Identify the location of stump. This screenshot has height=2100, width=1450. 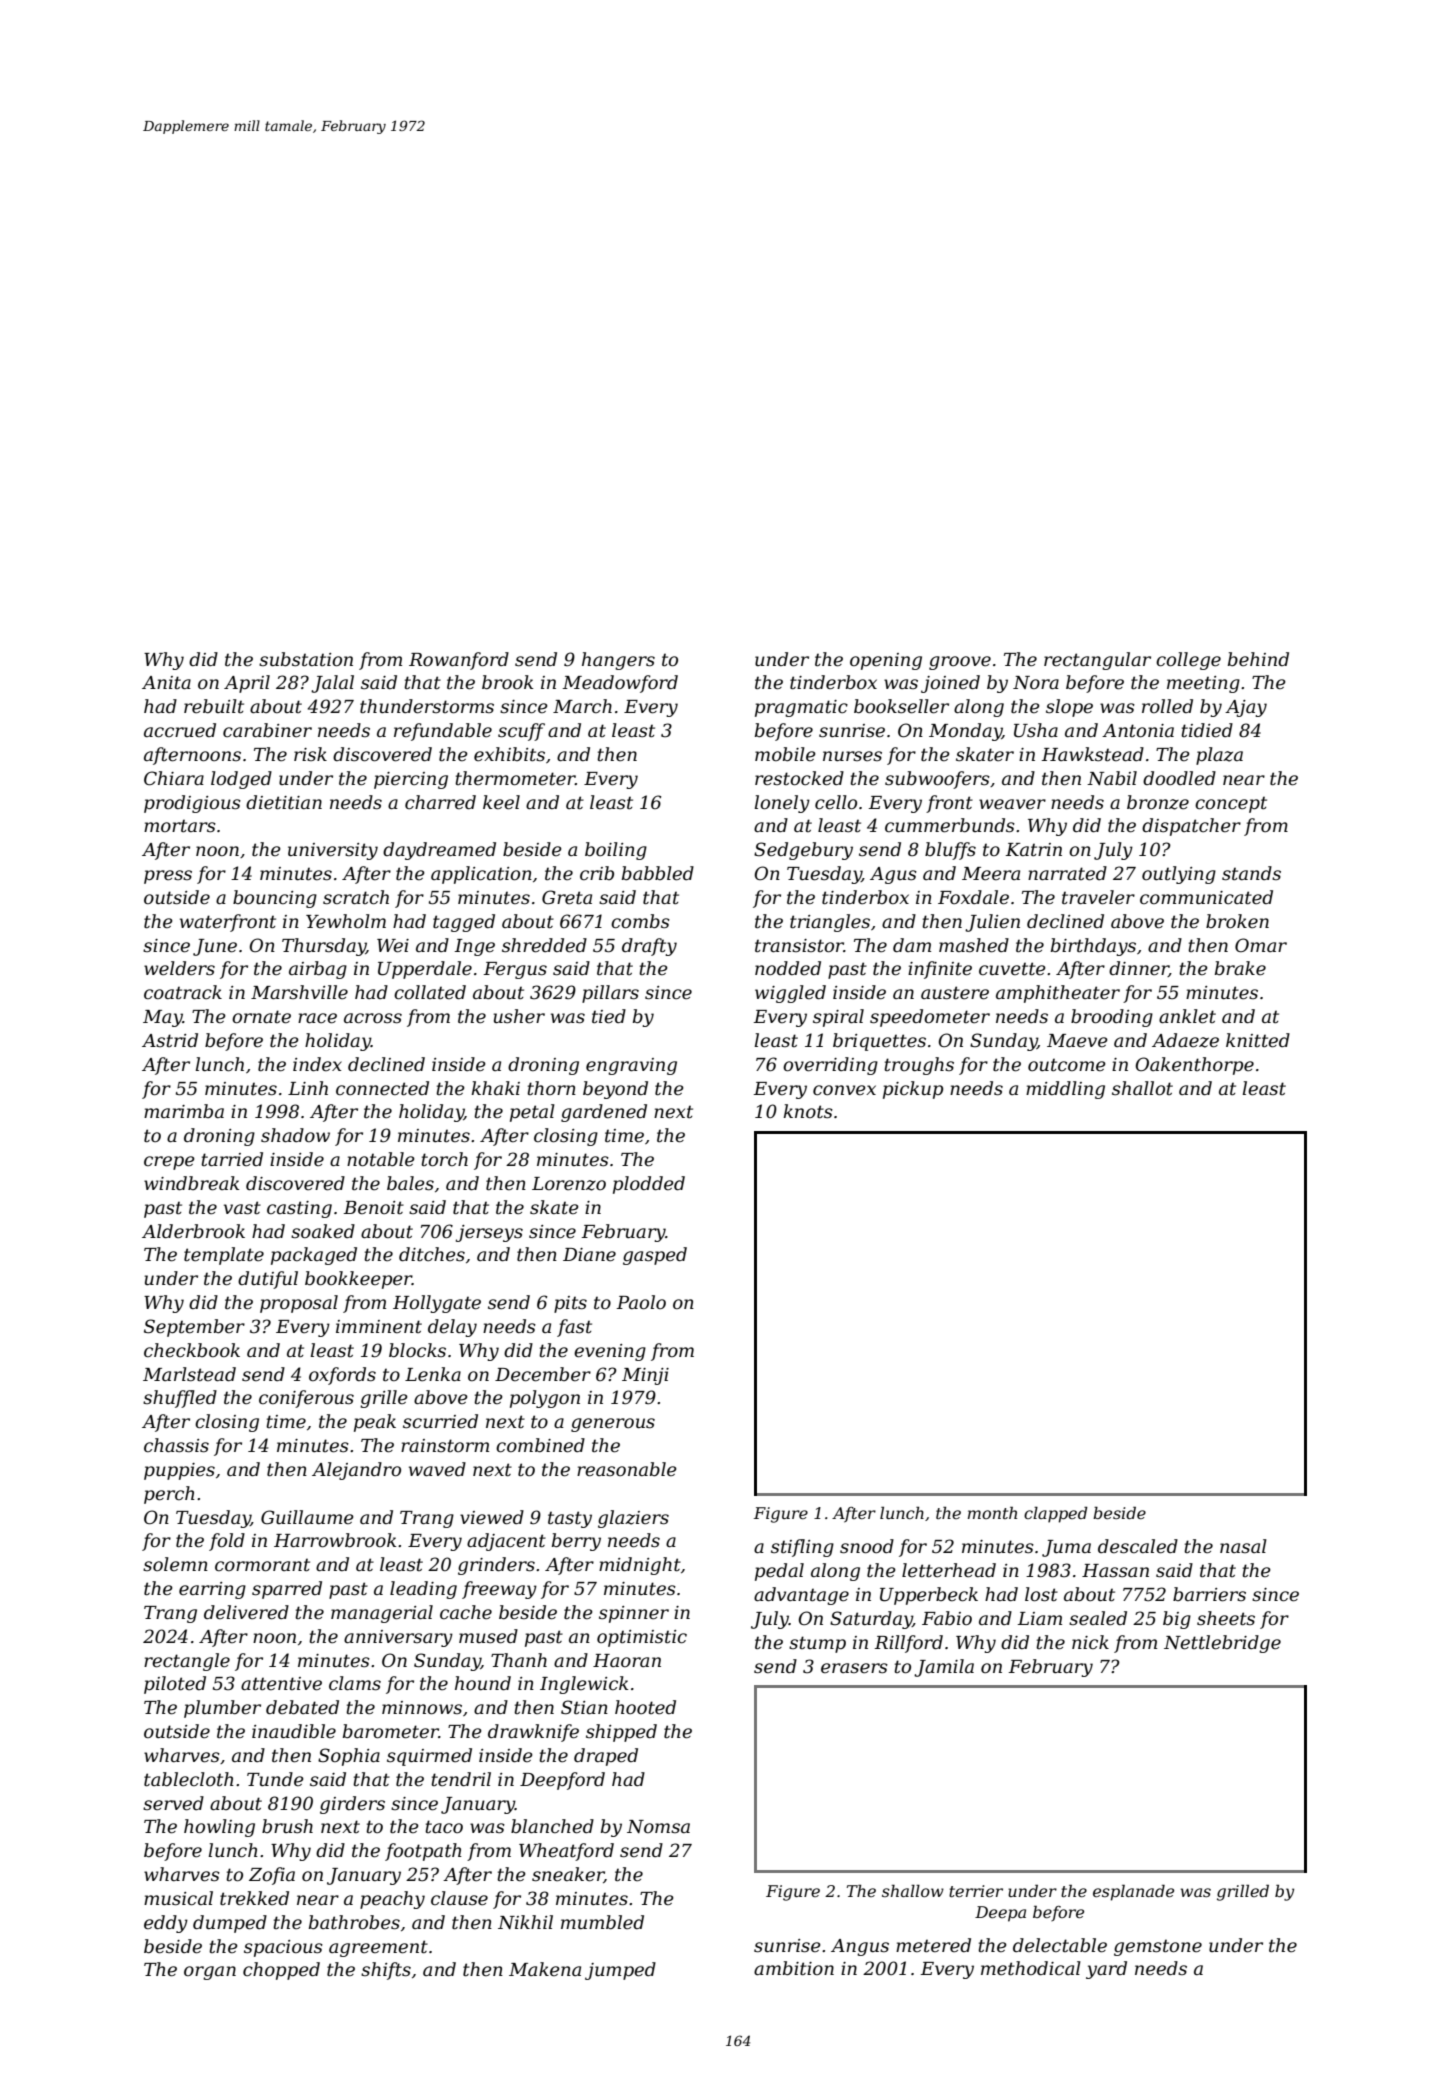
(817, 1644).
